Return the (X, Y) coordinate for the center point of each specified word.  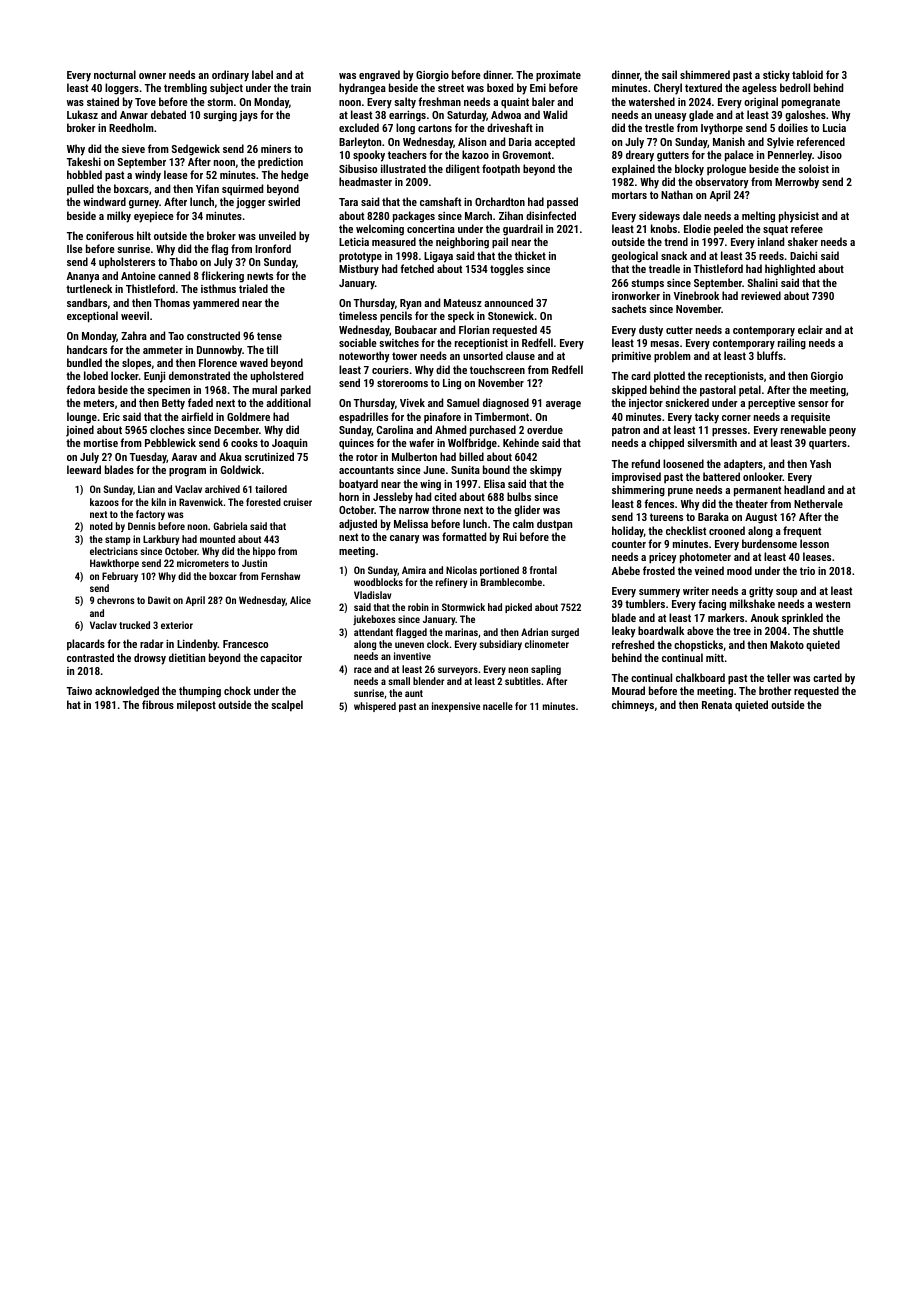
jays (248, 116)
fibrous (158, 704)
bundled (84, 362)
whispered (375, 707)
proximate (558, 76)
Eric (111, 416)
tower (404, 356)
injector (646, 404)
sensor (813, 404)
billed (471, 456)
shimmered (705, 74)
